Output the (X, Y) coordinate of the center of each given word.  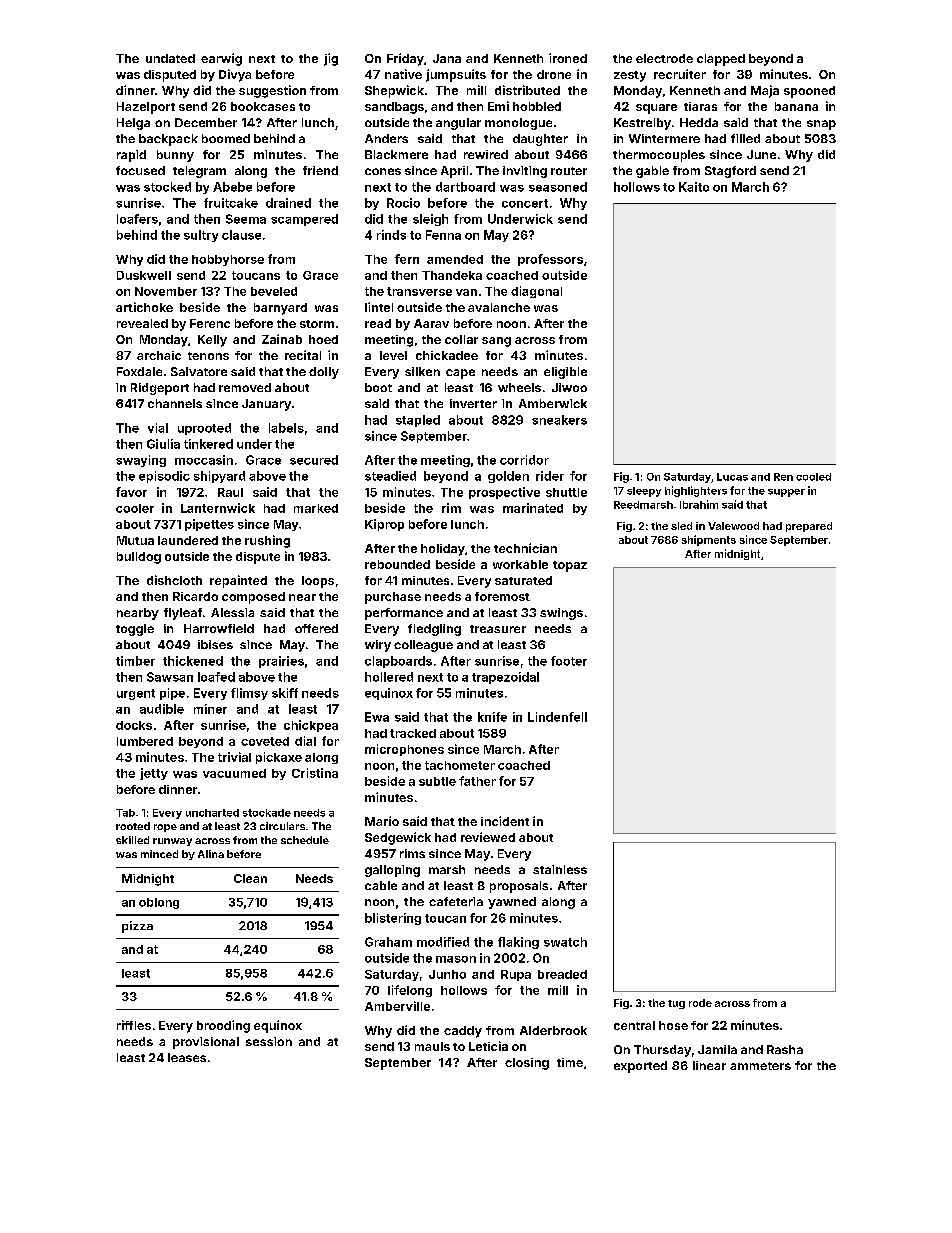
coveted (265, 741)
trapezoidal (505, 678)
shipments (709, 540)
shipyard (219, 477)
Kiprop (384, 525)
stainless (560, 869)
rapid (131, 156)
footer (569, 661)
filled (745, 138)
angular (458, 124)
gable (652, 172)
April (454, 172)
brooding (223, 1026)
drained (288, 203)
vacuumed (234, 773)
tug (676, 1004)
